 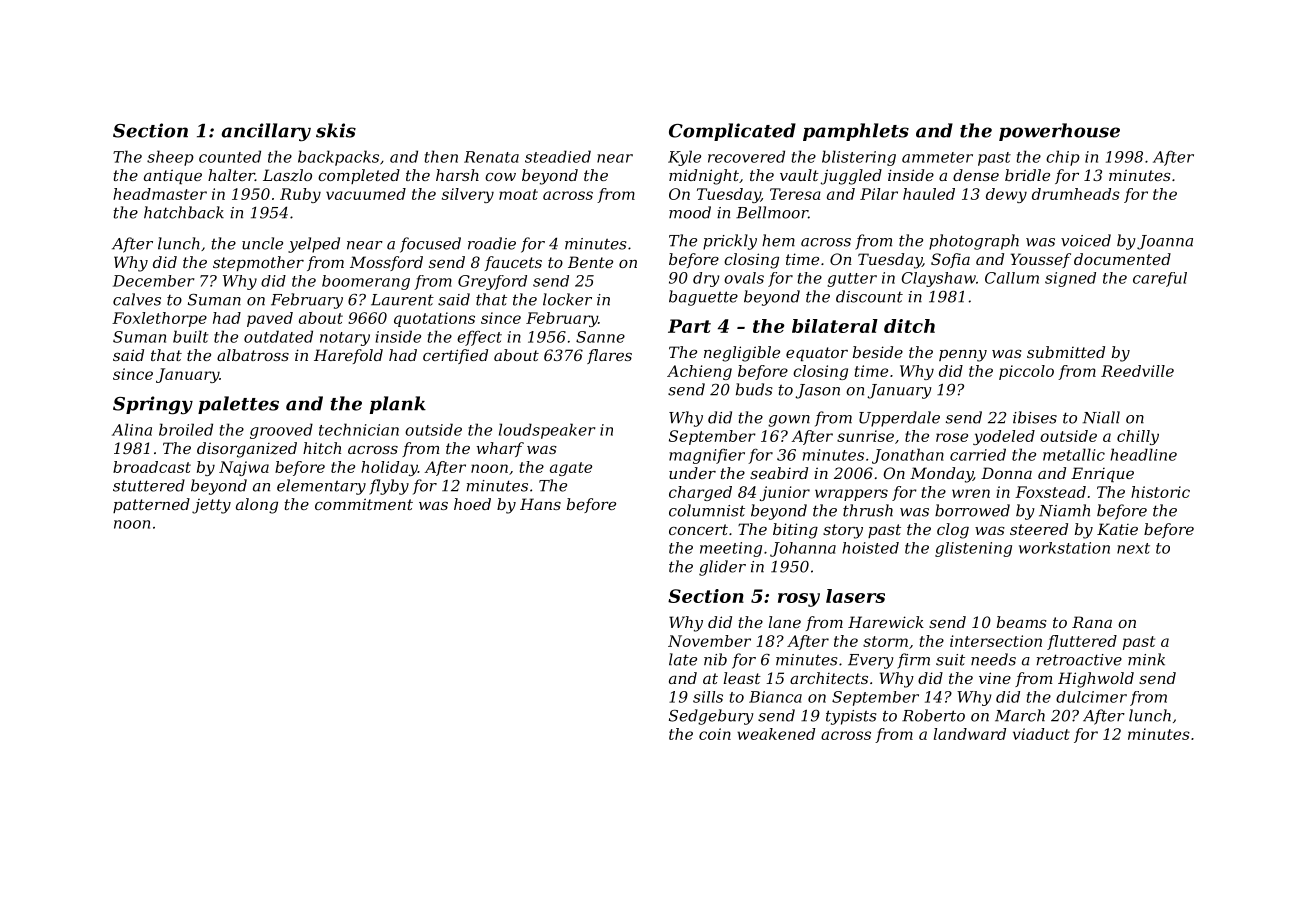 What do you see at coordinates (151, 505) in the page?
I see `patterned` at bounding box center [151, 505].
